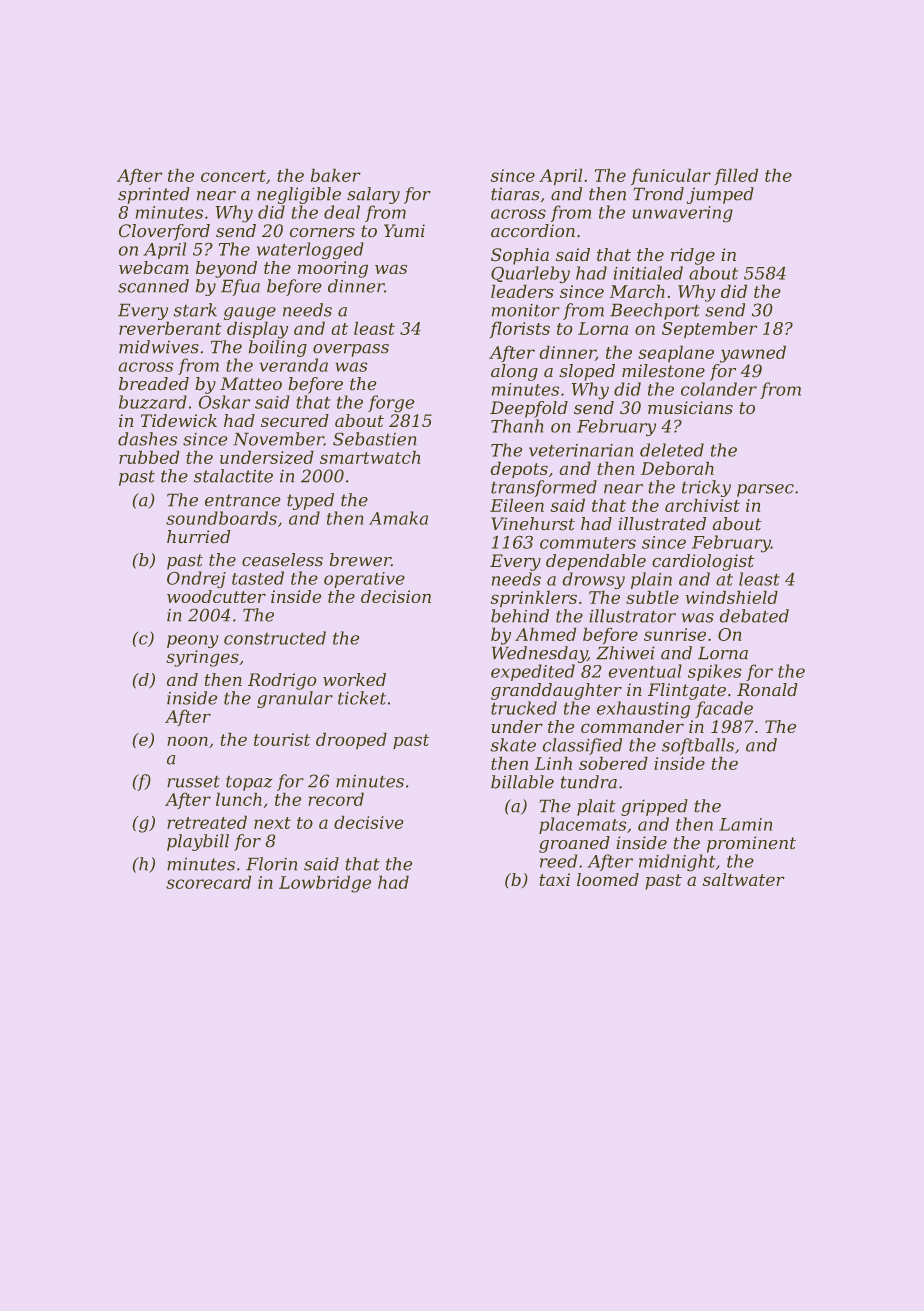 Image resolution: width=924 pixels, height=1311 pixels. Describe the element at coordinates (187, 741) in the screenshot. I see `noon` at that location.
